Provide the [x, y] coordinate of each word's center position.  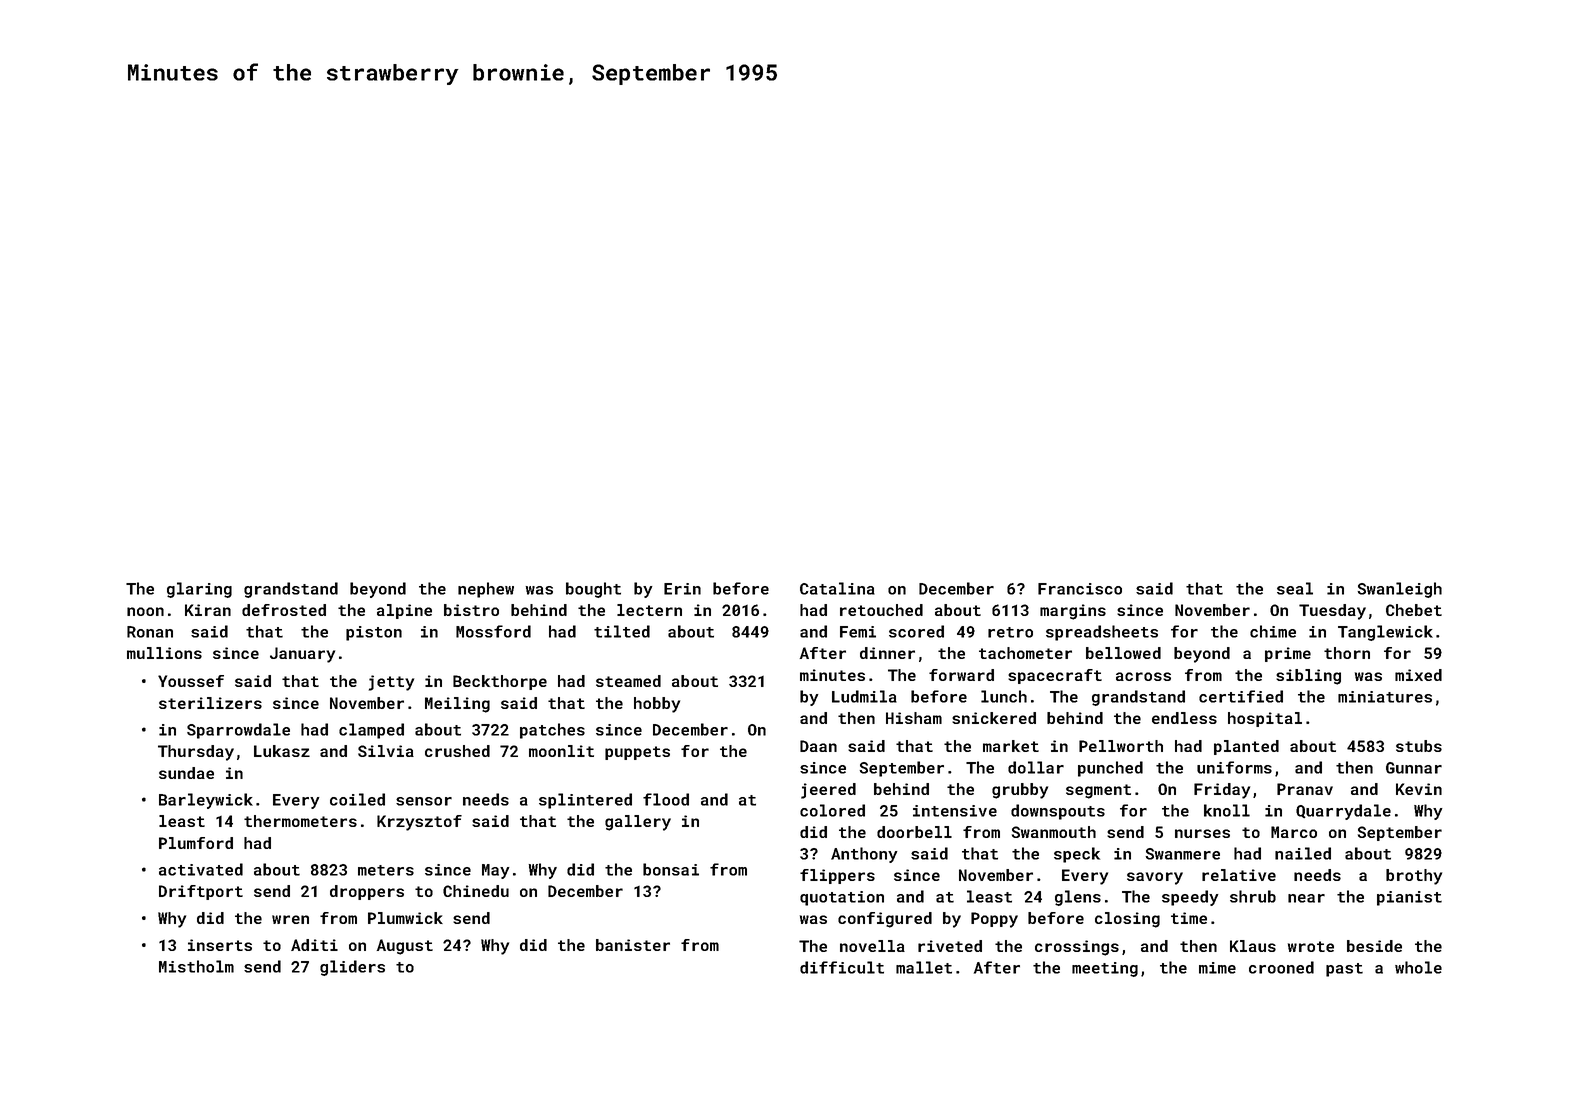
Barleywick [206, 801]
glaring [199, 590]
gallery [638, 823]
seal [1295, 588]
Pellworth [1121, 746]
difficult [842, 967]
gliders [352, 968]
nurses [1202, 833]
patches [552, 731]
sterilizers [210, 703]
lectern [649, 610]
